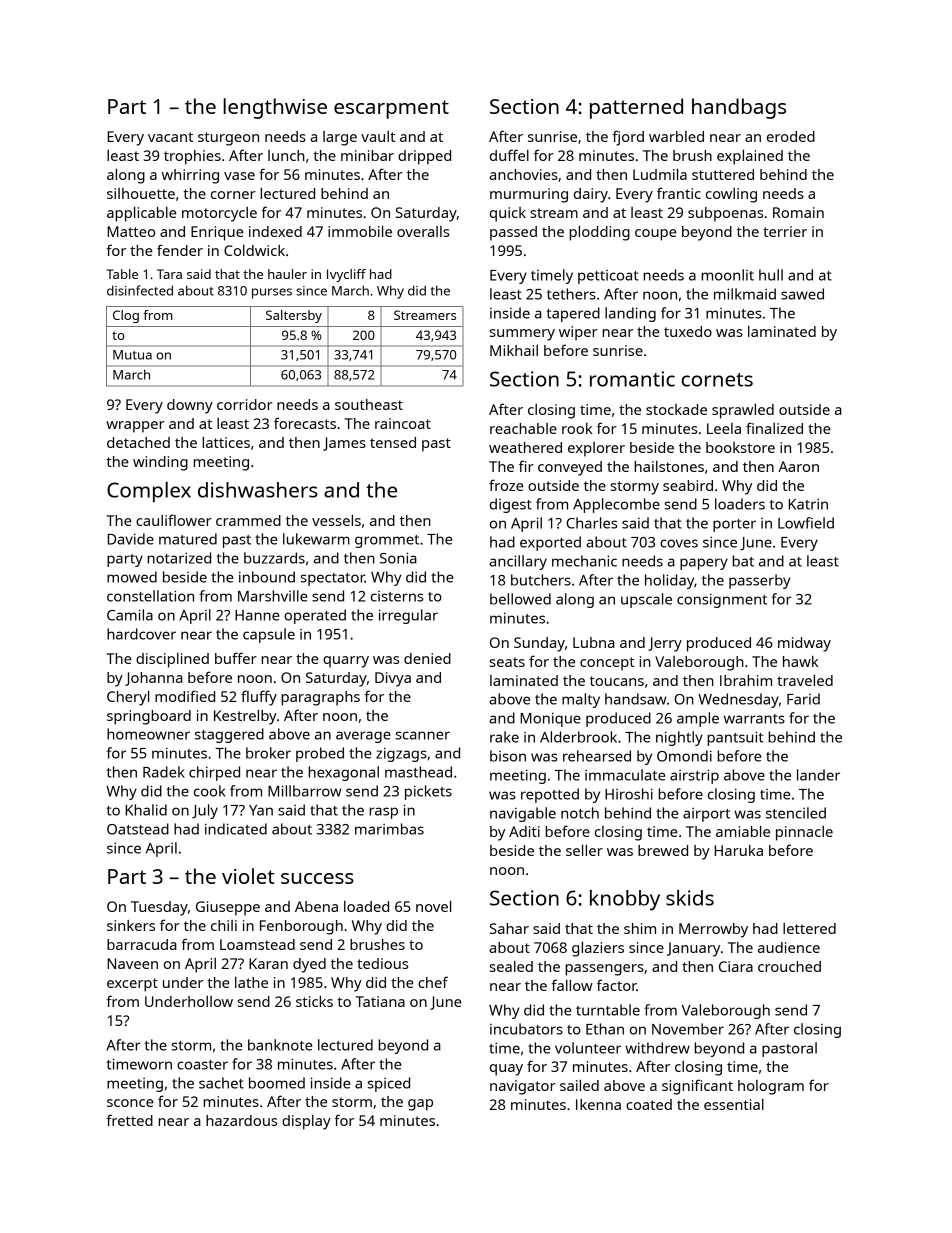  Describe the element at coordinates (131, 231) in the screenshot. I see `Matteo` at that location.
